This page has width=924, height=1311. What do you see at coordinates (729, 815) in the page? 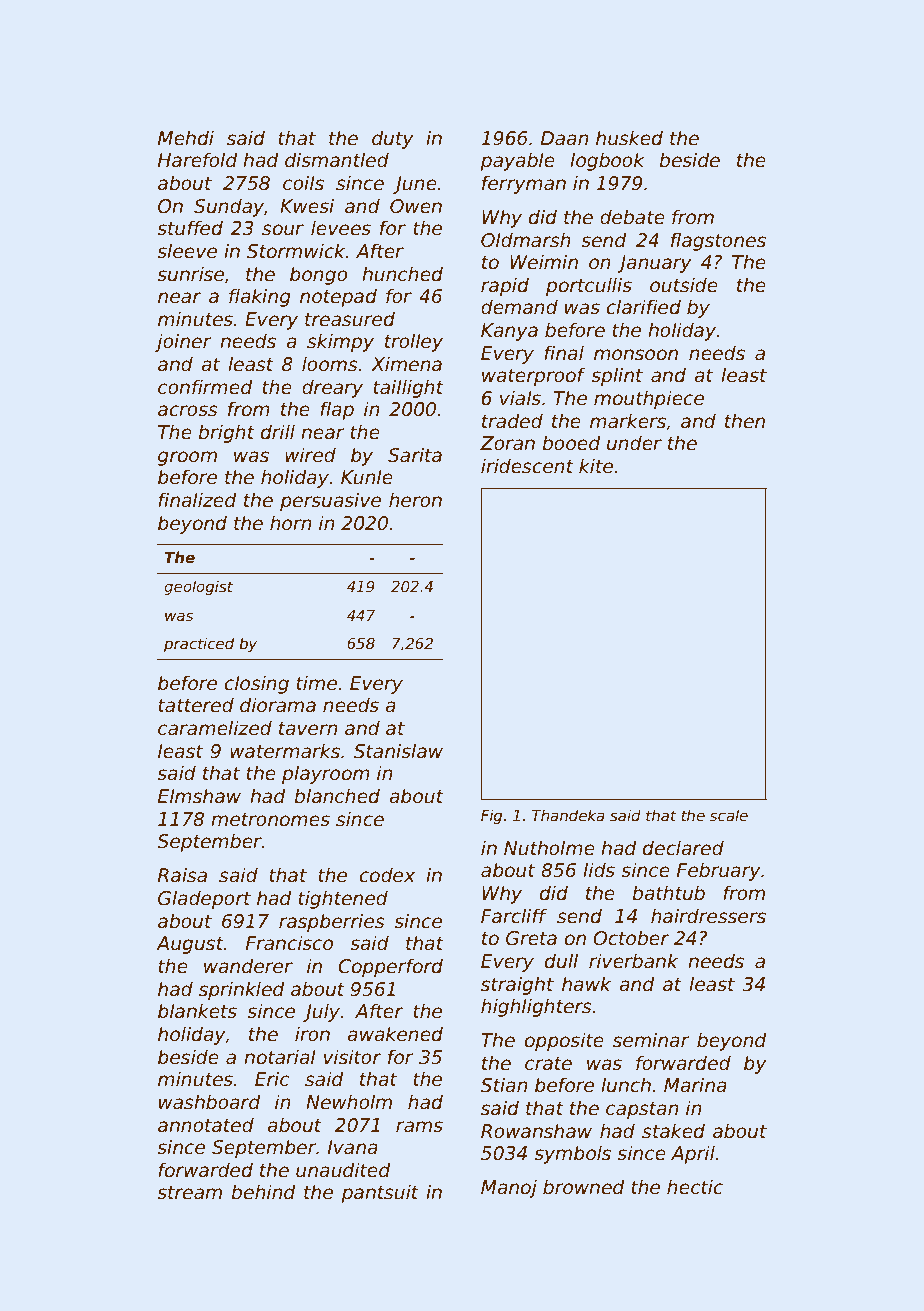
I see `scale` at bounding box center [729, 815].
